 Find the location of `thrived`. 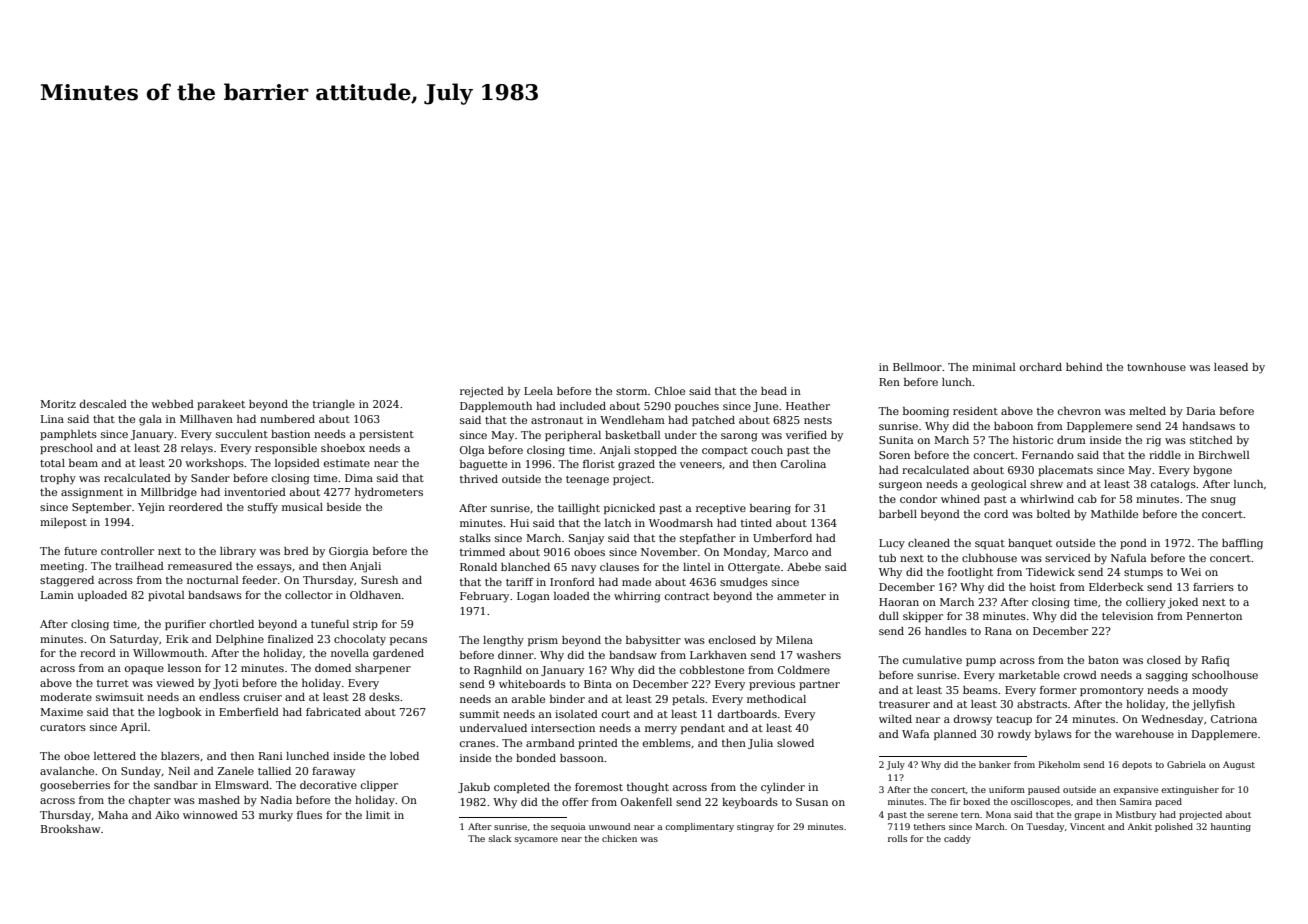

thrived is located at coordinates (479, 479).
